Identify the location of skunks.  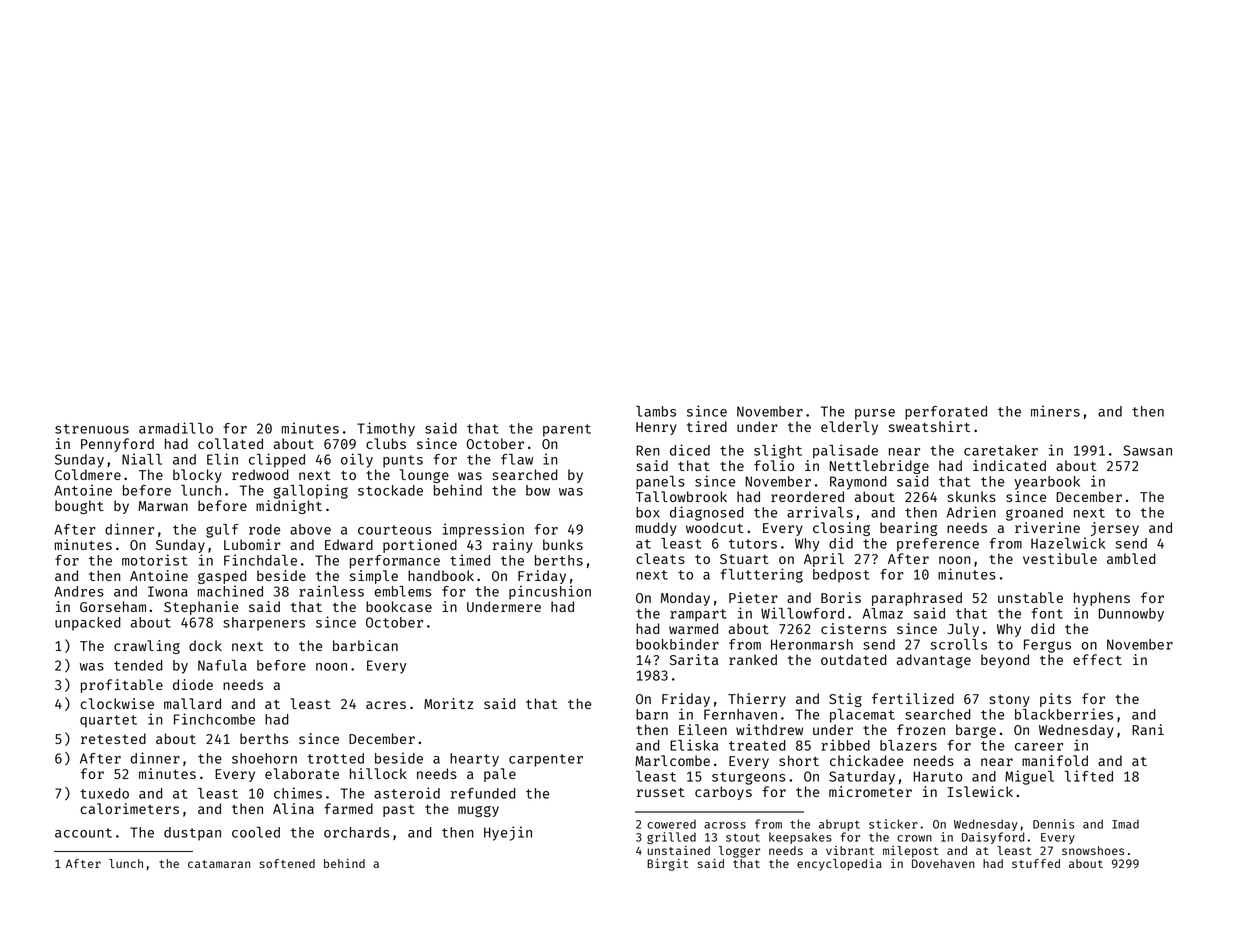
(971, 496).
